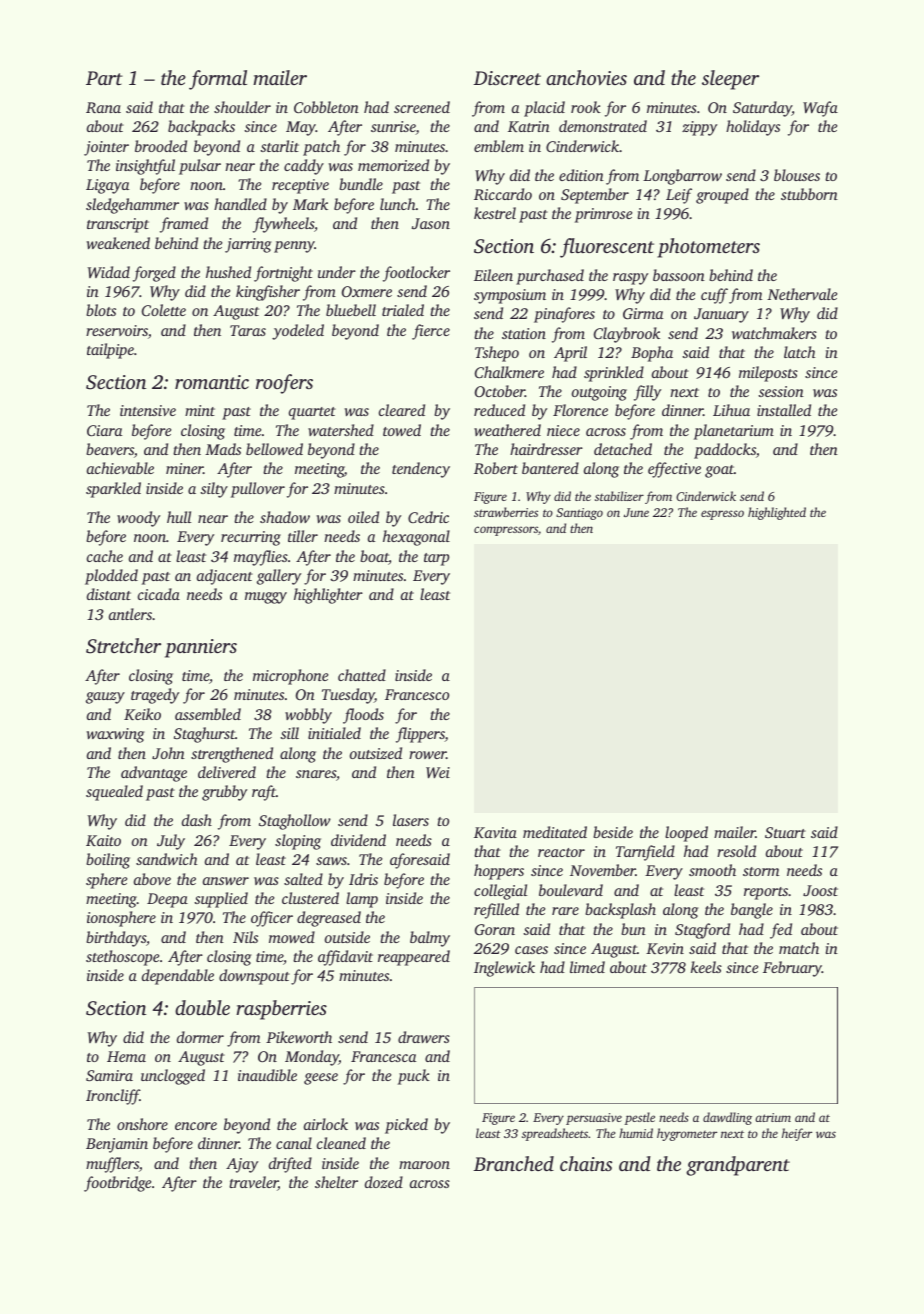  Describe the element at coordinates (402, 410) in the image. I see `cleared` at that location.
